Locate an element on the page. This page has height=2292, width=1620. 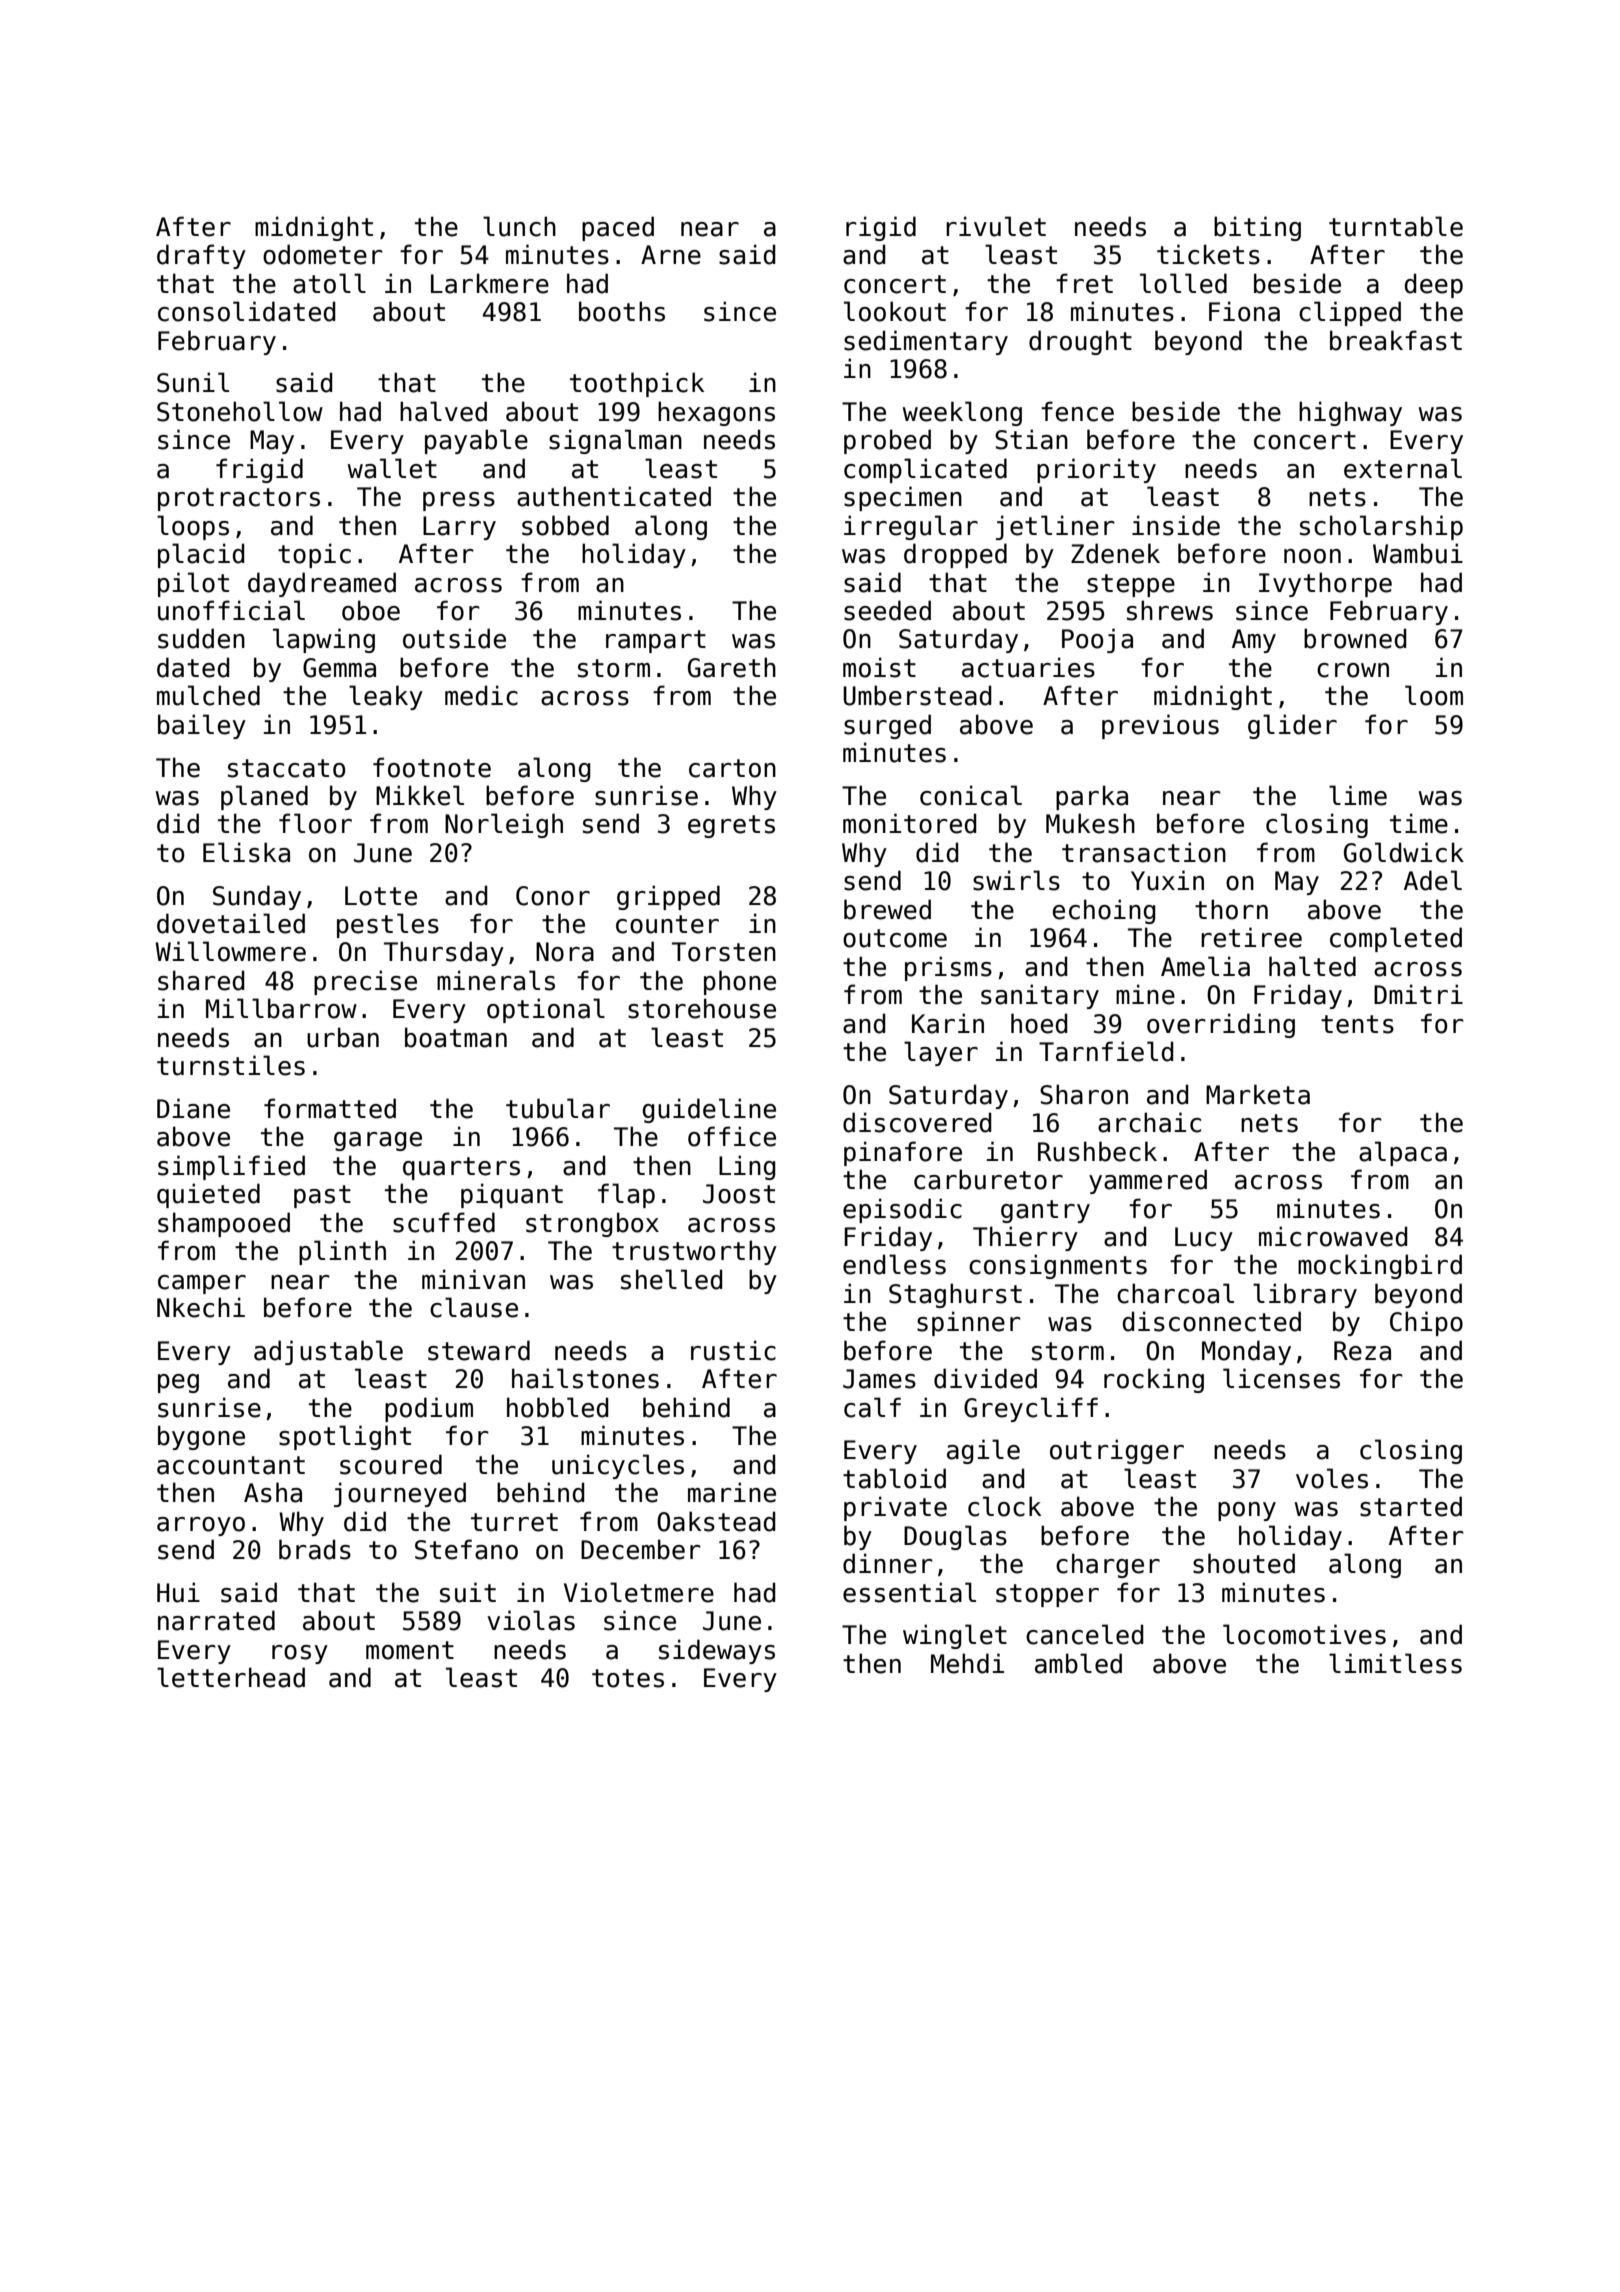
seeded is located at coordinates (887, 610).
